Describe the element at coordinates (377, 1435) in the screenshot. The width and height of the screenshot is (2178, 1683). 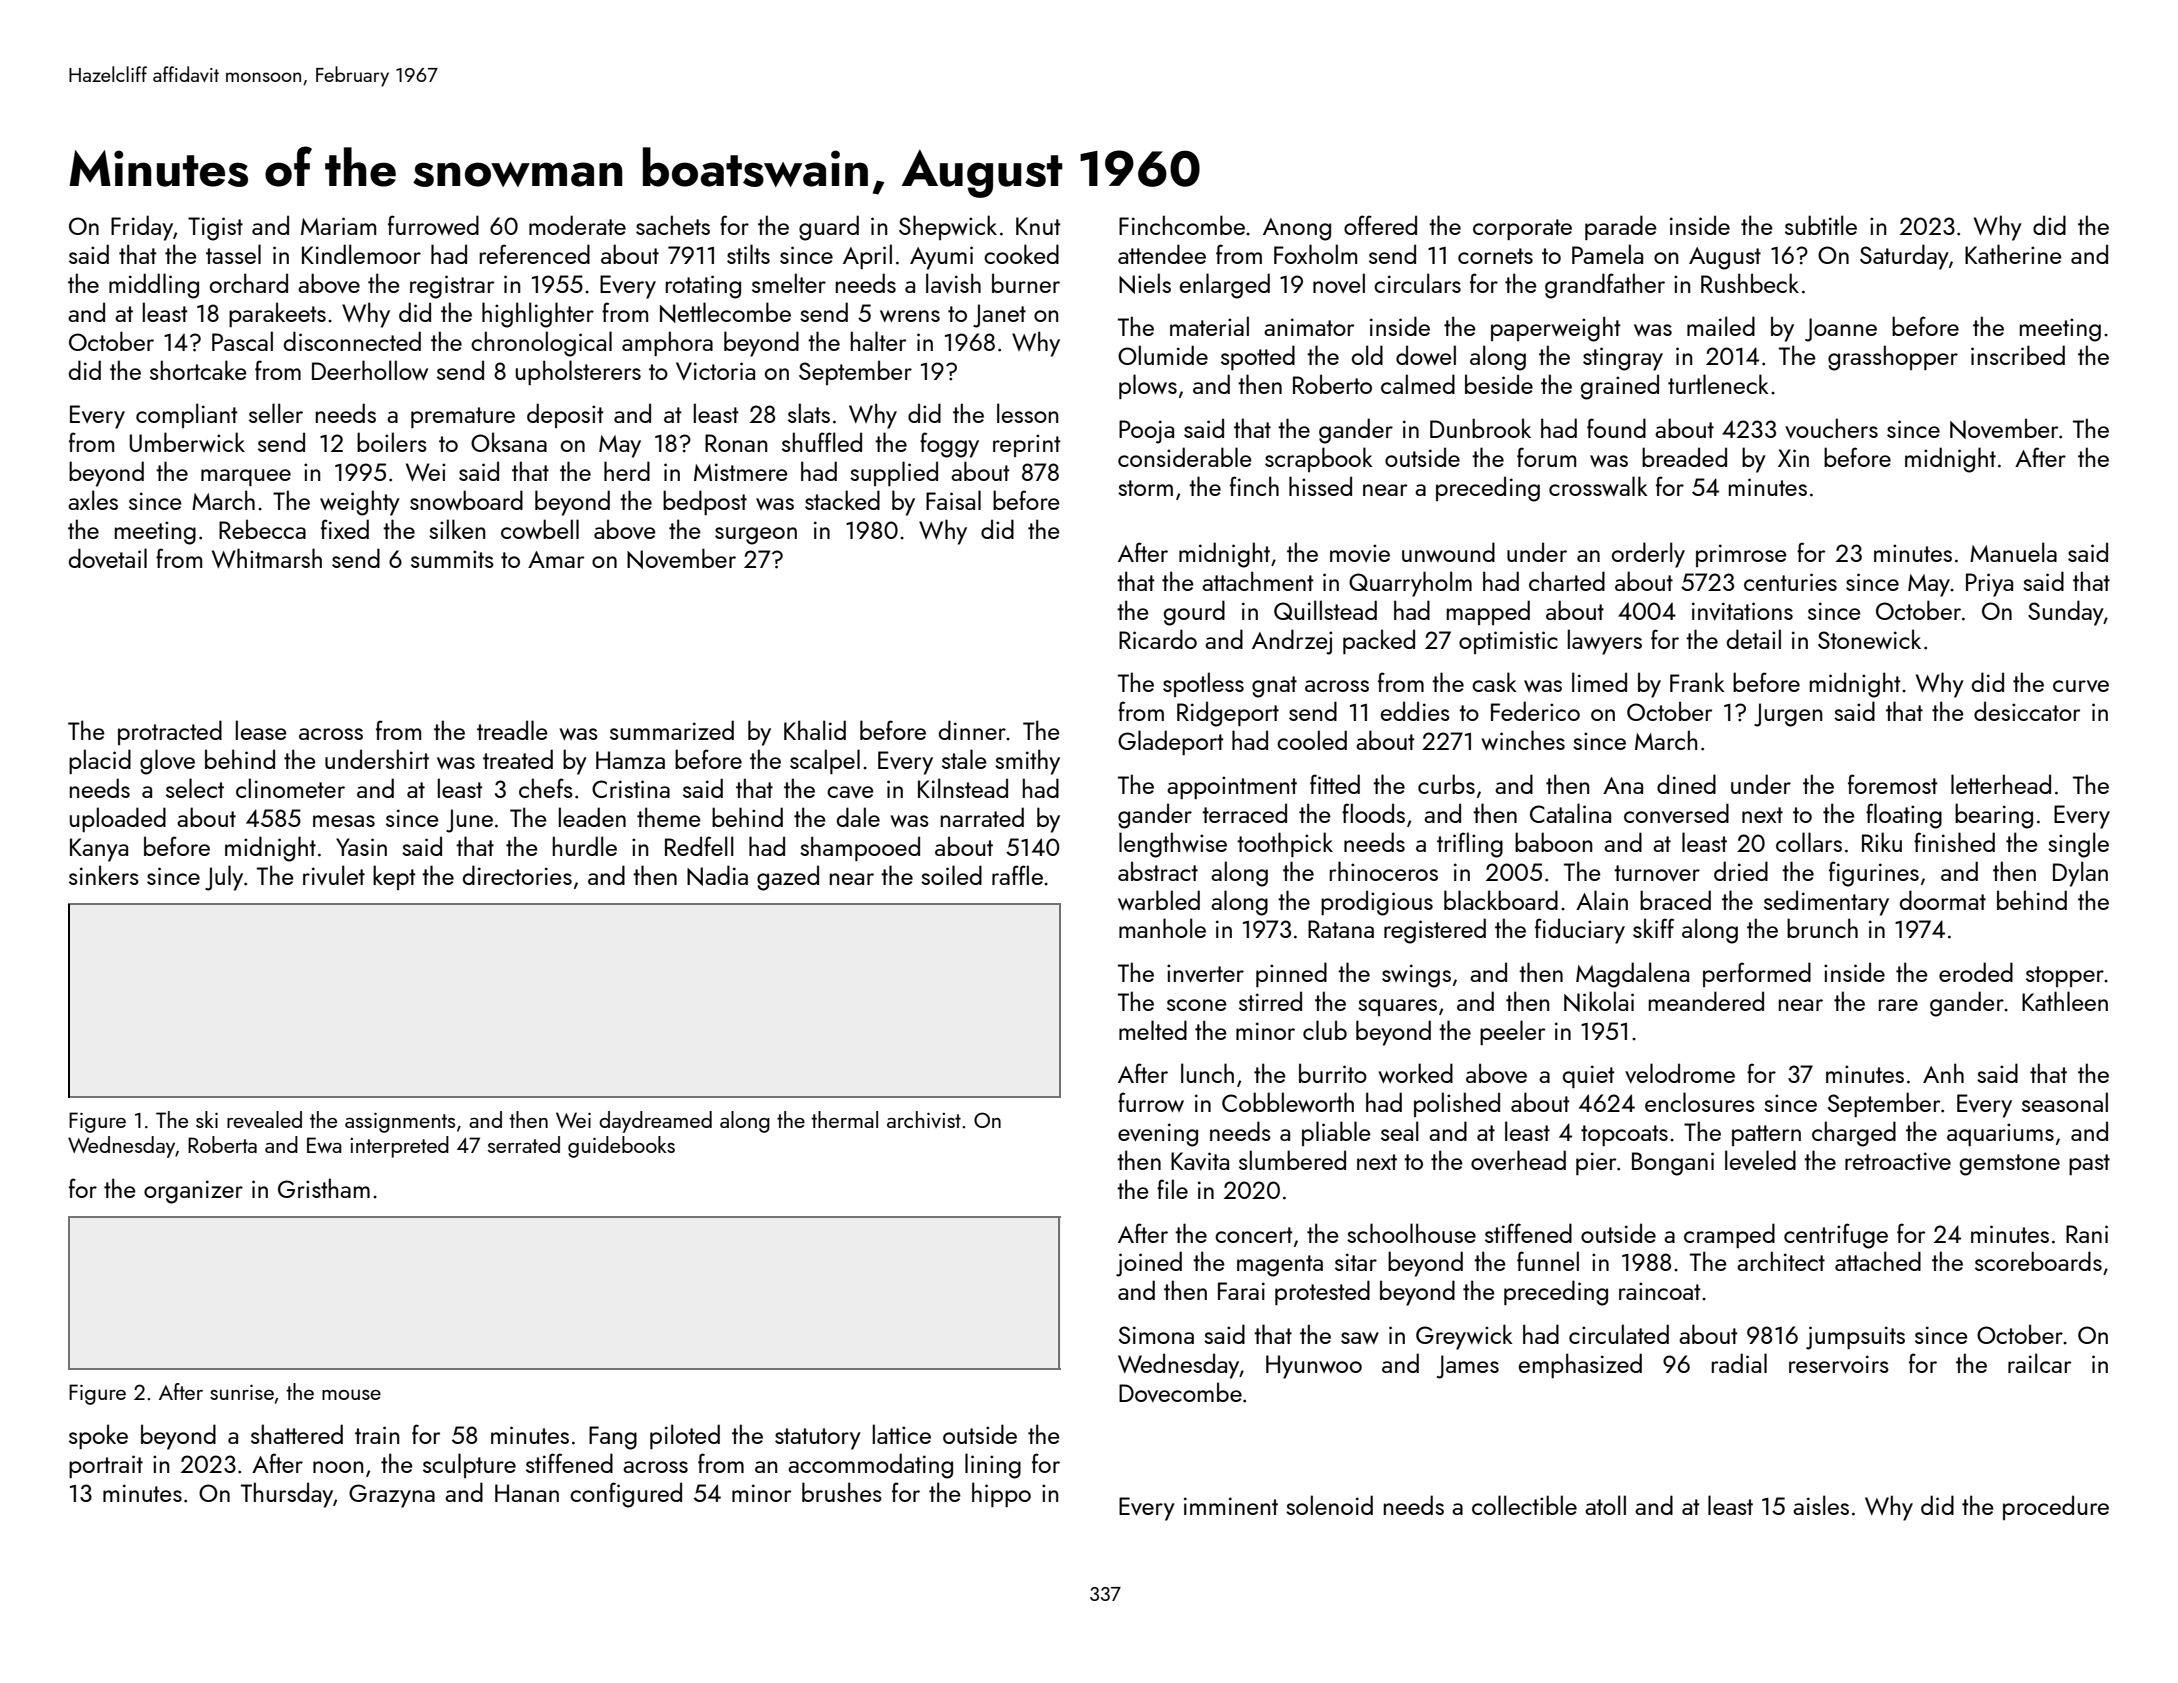
I see `train` at that location.
